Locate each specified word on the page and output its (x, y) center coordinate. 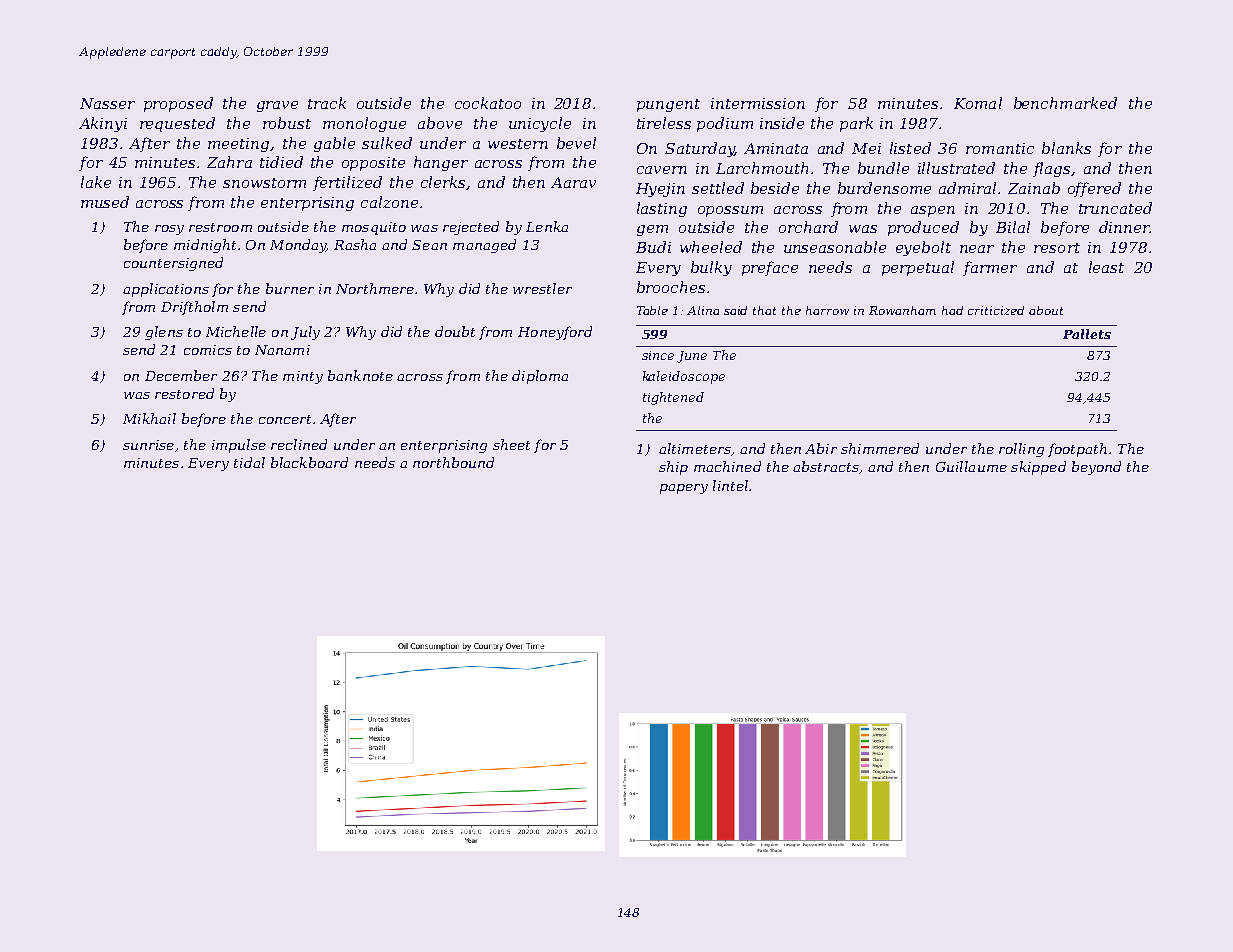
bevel (576, 143)
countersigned (173, 264)
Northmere (375, 288)
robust (287, 123)
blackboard (309, 462)
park (856, 124)
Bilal (1013, 227)
